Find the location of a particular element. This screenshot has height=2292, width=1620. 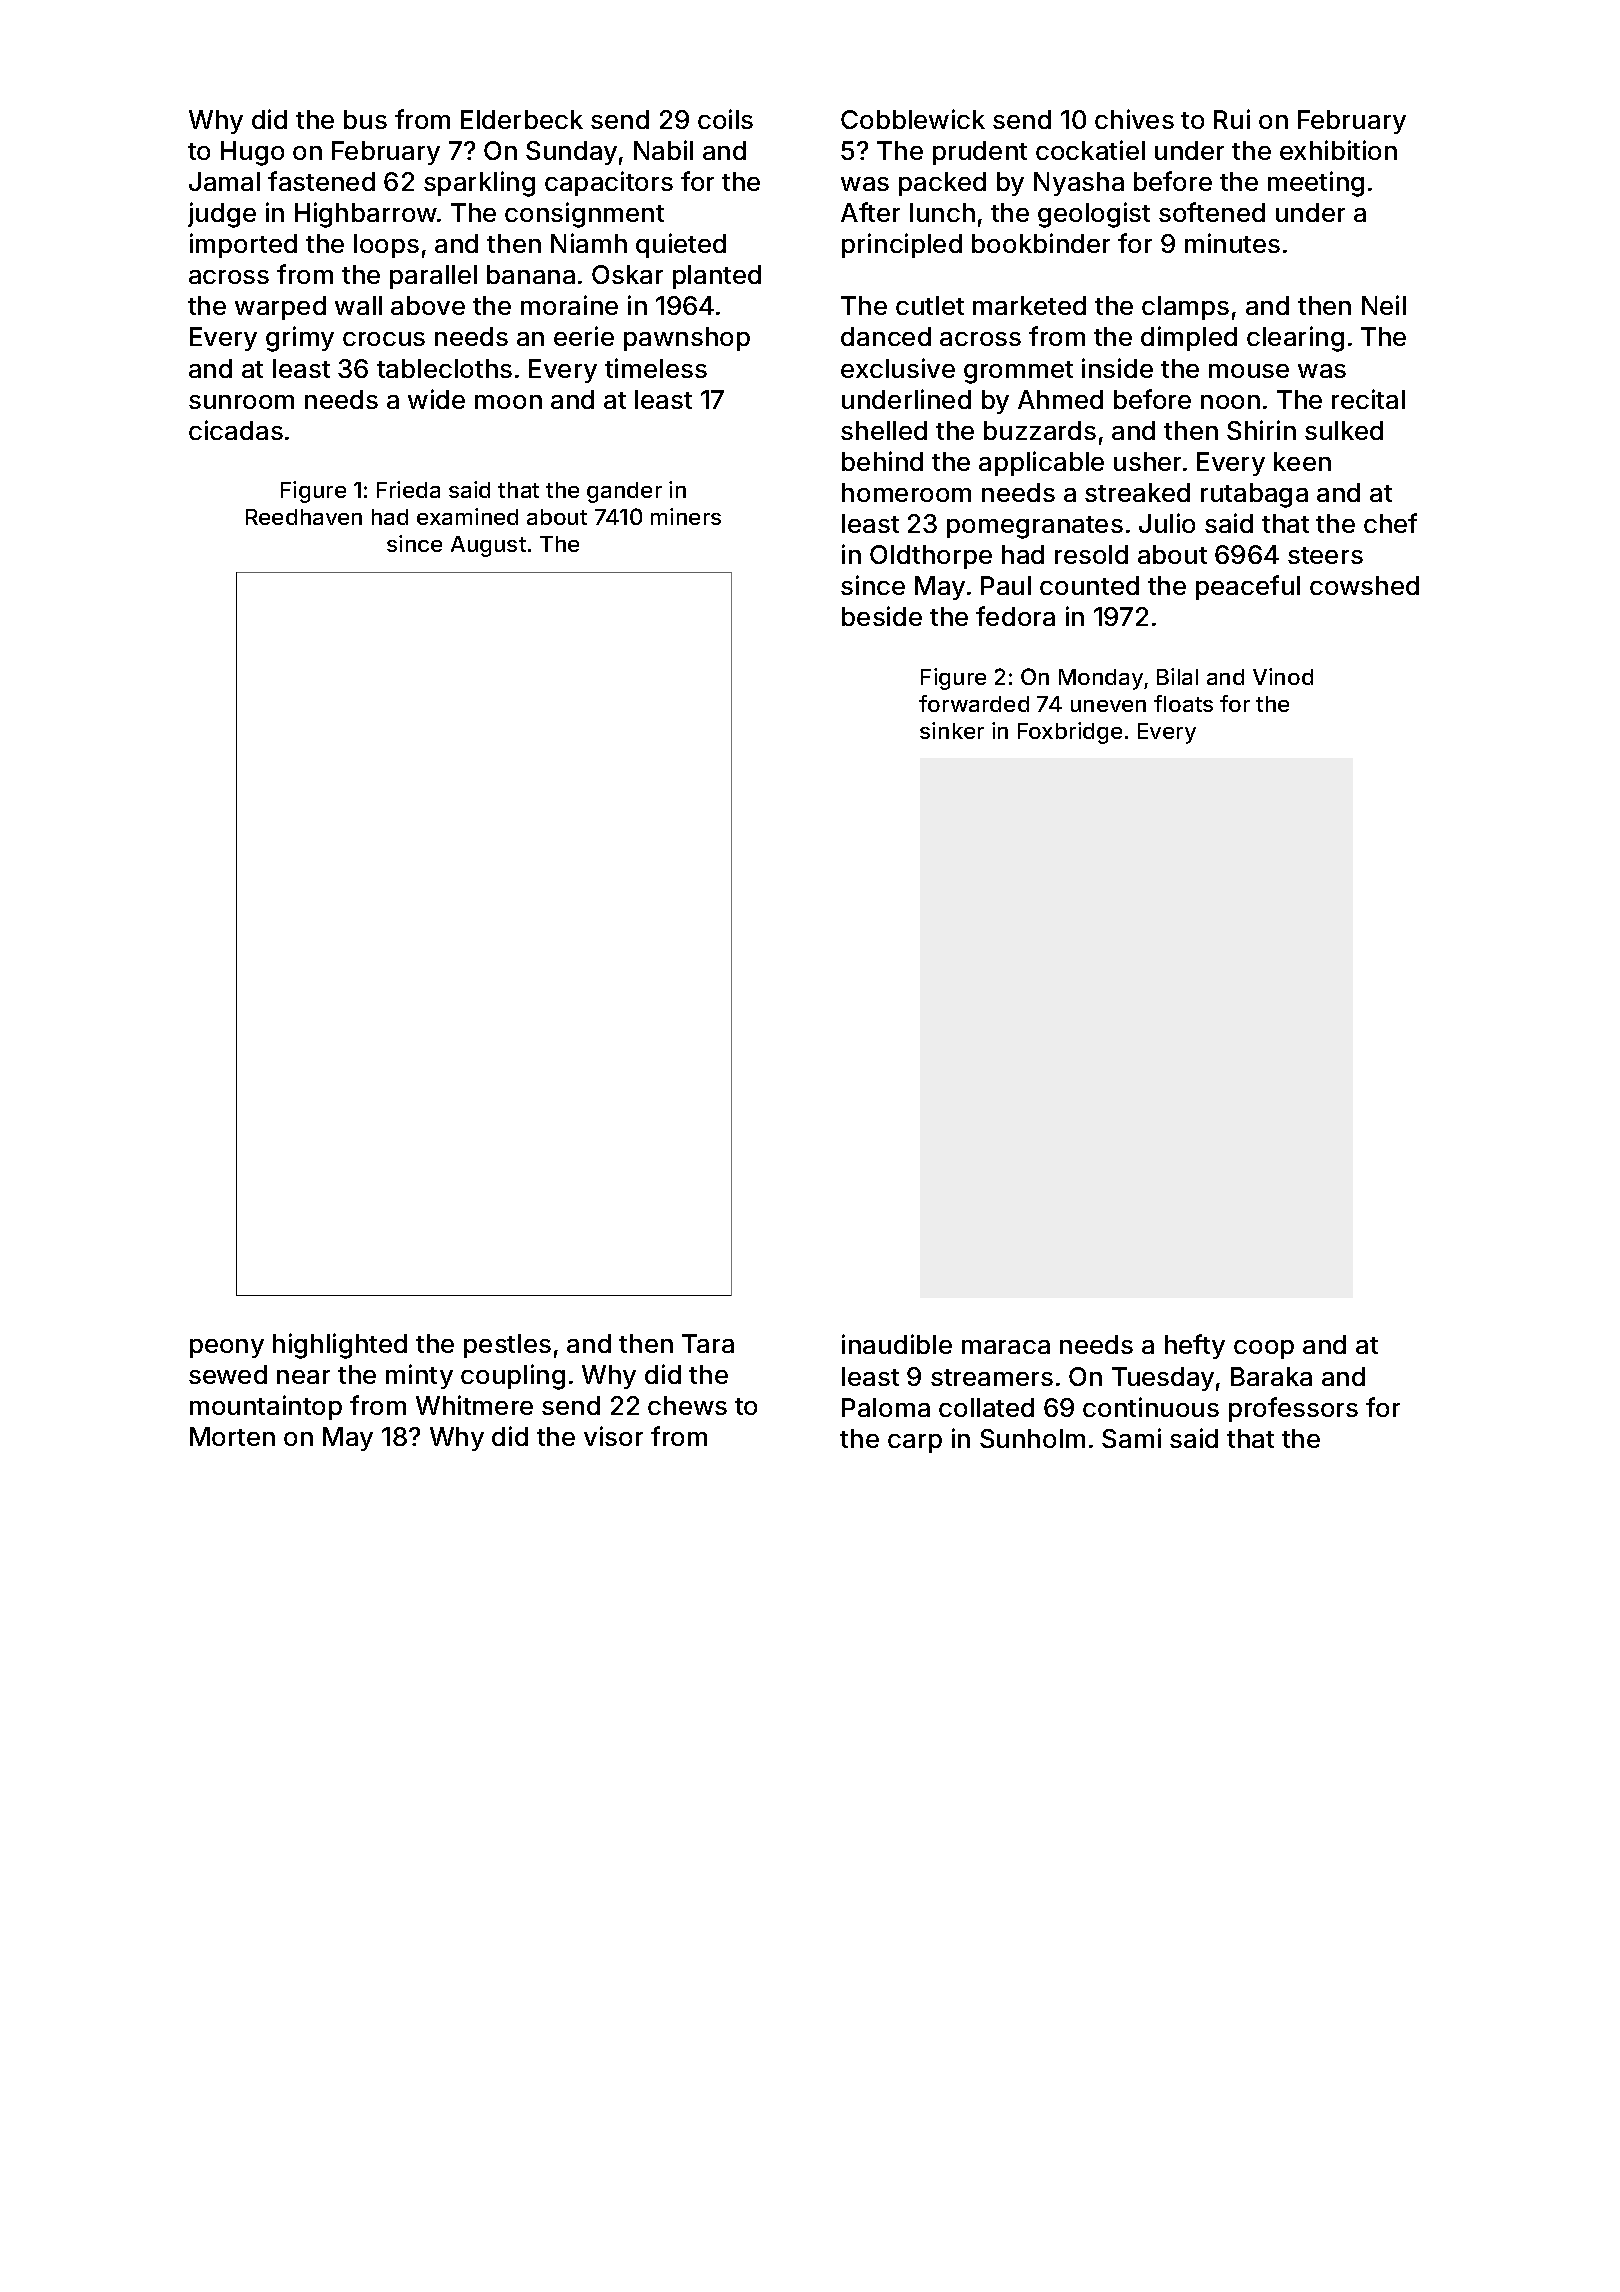

Elderbeck is located at coordinates (522, 119).
